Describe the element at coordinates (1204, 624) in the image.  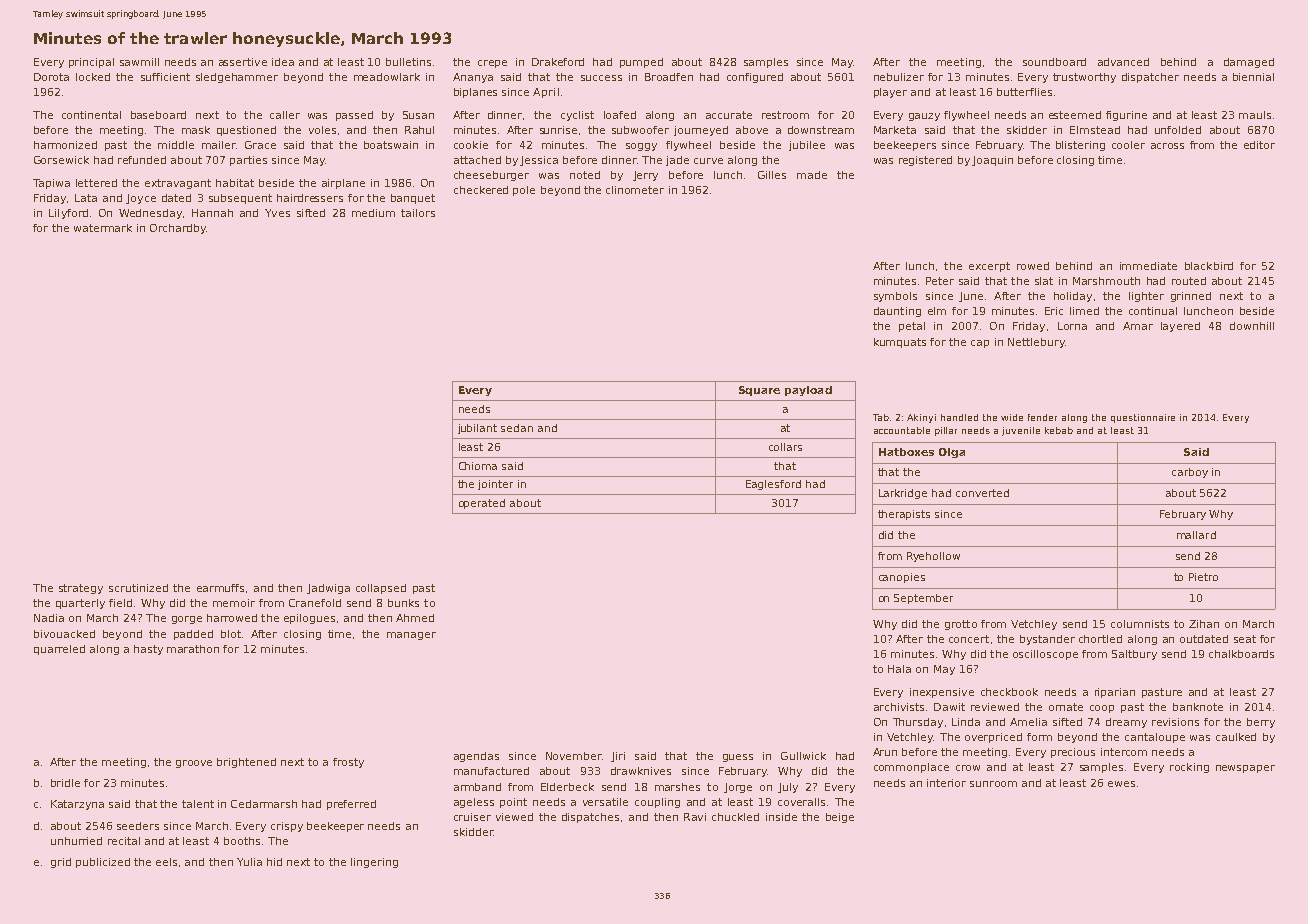
I see `Zihan` at that location.
